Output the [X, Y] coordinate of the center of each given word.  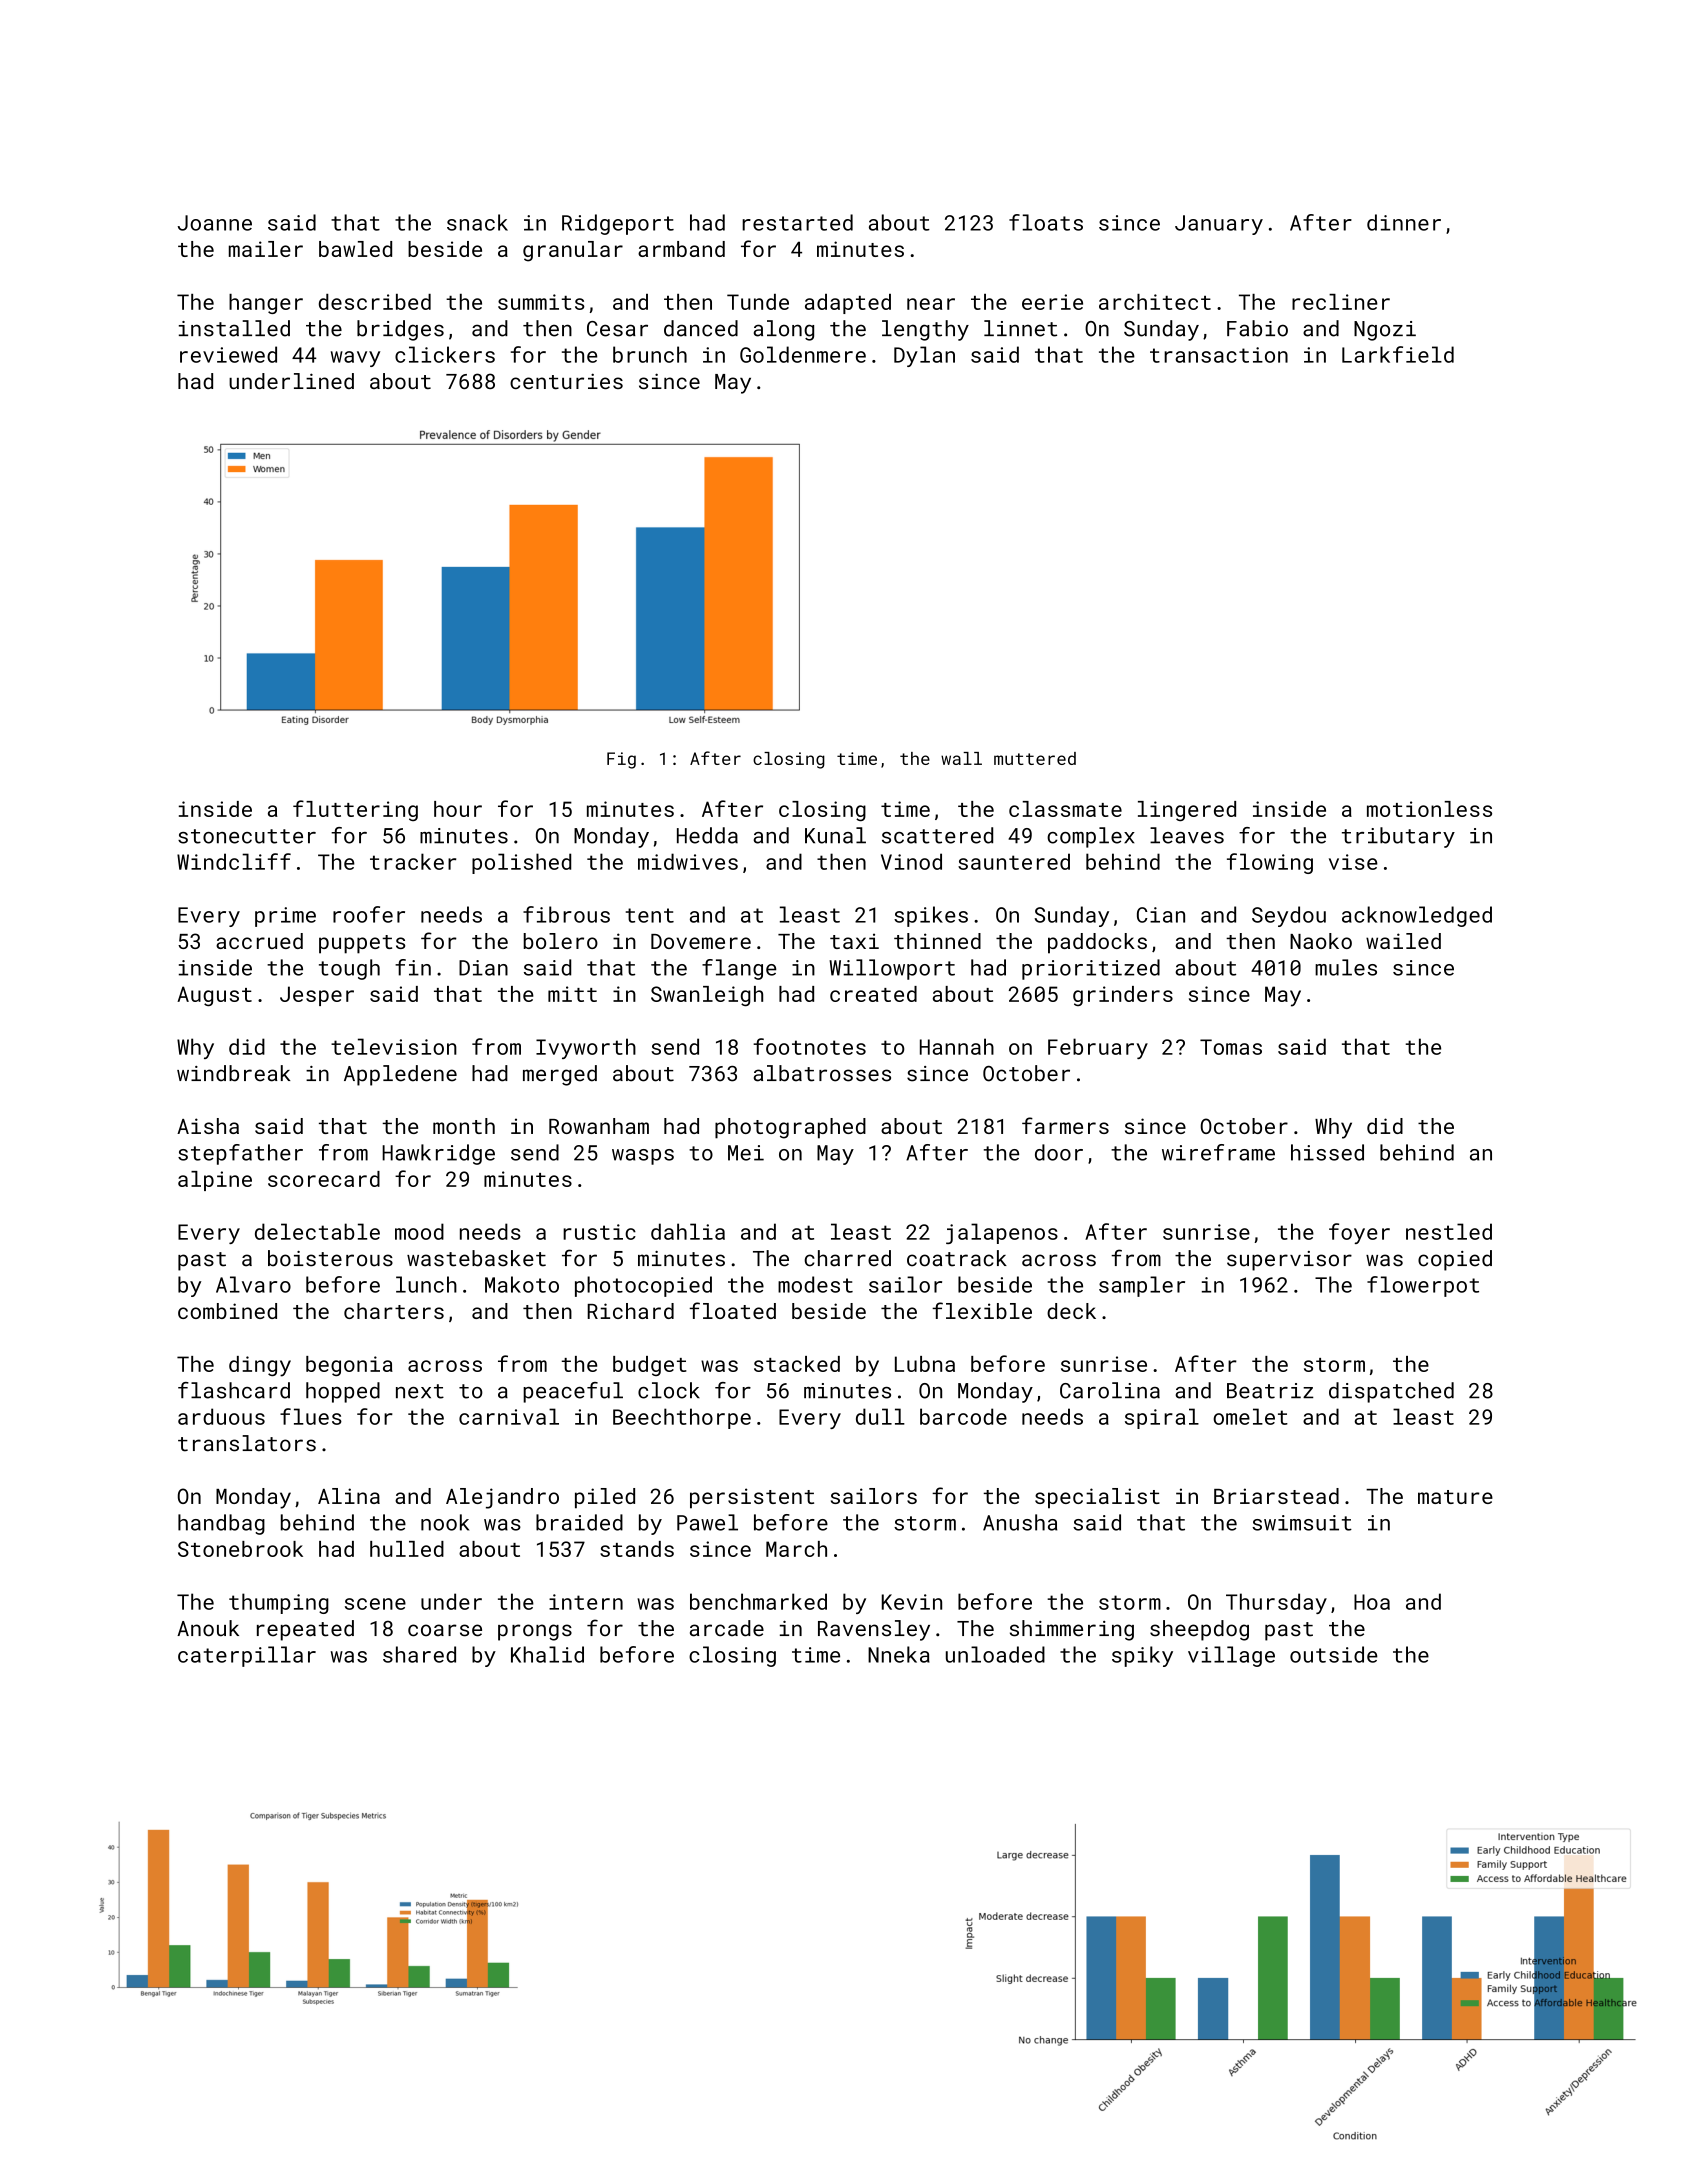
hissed [1327, 1152]
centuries [566, 381]
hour [458, 809]
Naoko [1321, 941]
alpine [215, 1181]
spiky [1142, 1656]
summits [541, 302]
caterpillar [247, 1656]
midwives [688, 861]
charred [847, 1258]
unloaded [995, 1654]
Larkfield [1398, 354]
